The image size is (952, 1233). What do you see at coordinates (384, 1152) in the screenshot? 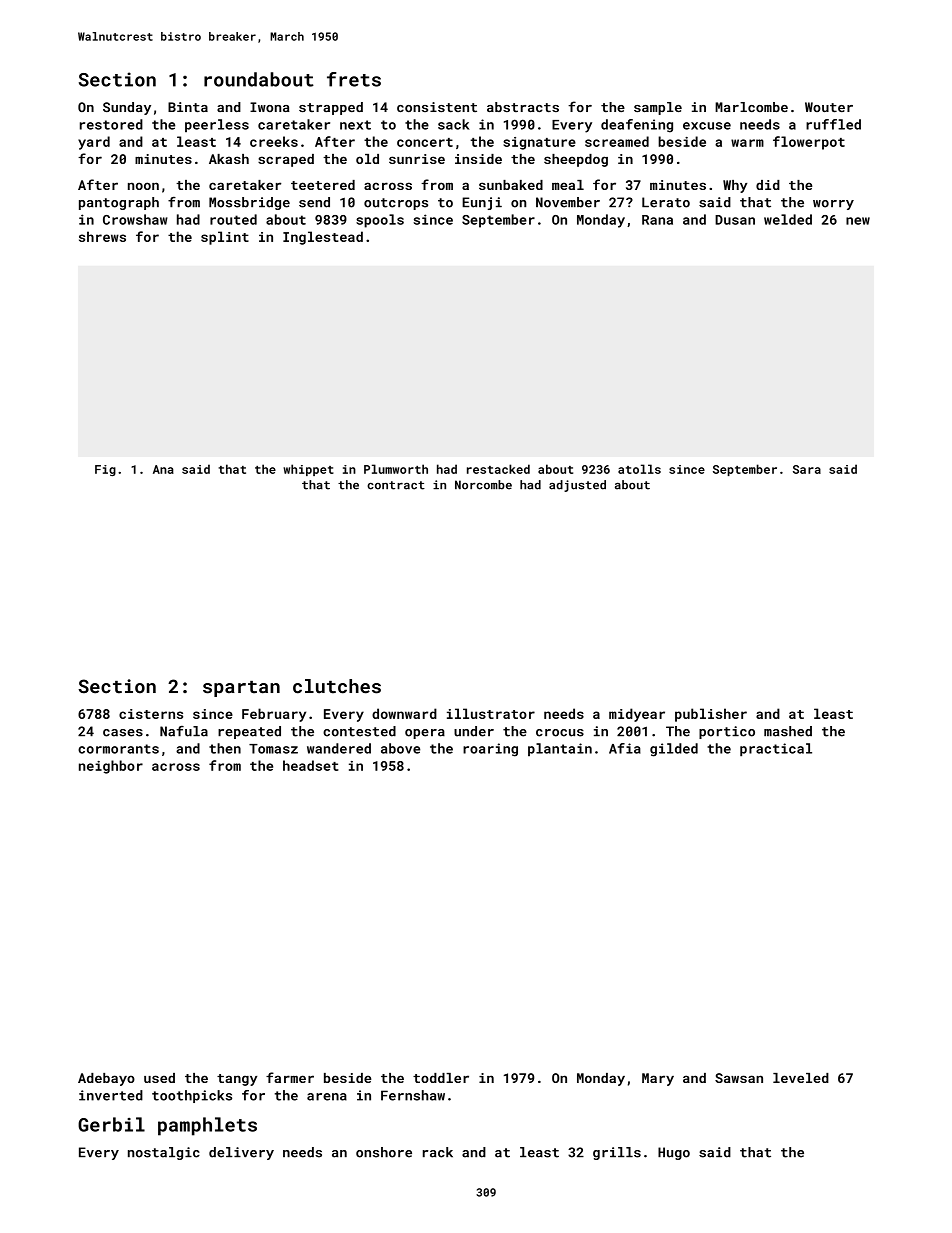
I see `onshore` at bounding box center [384, 1152].
